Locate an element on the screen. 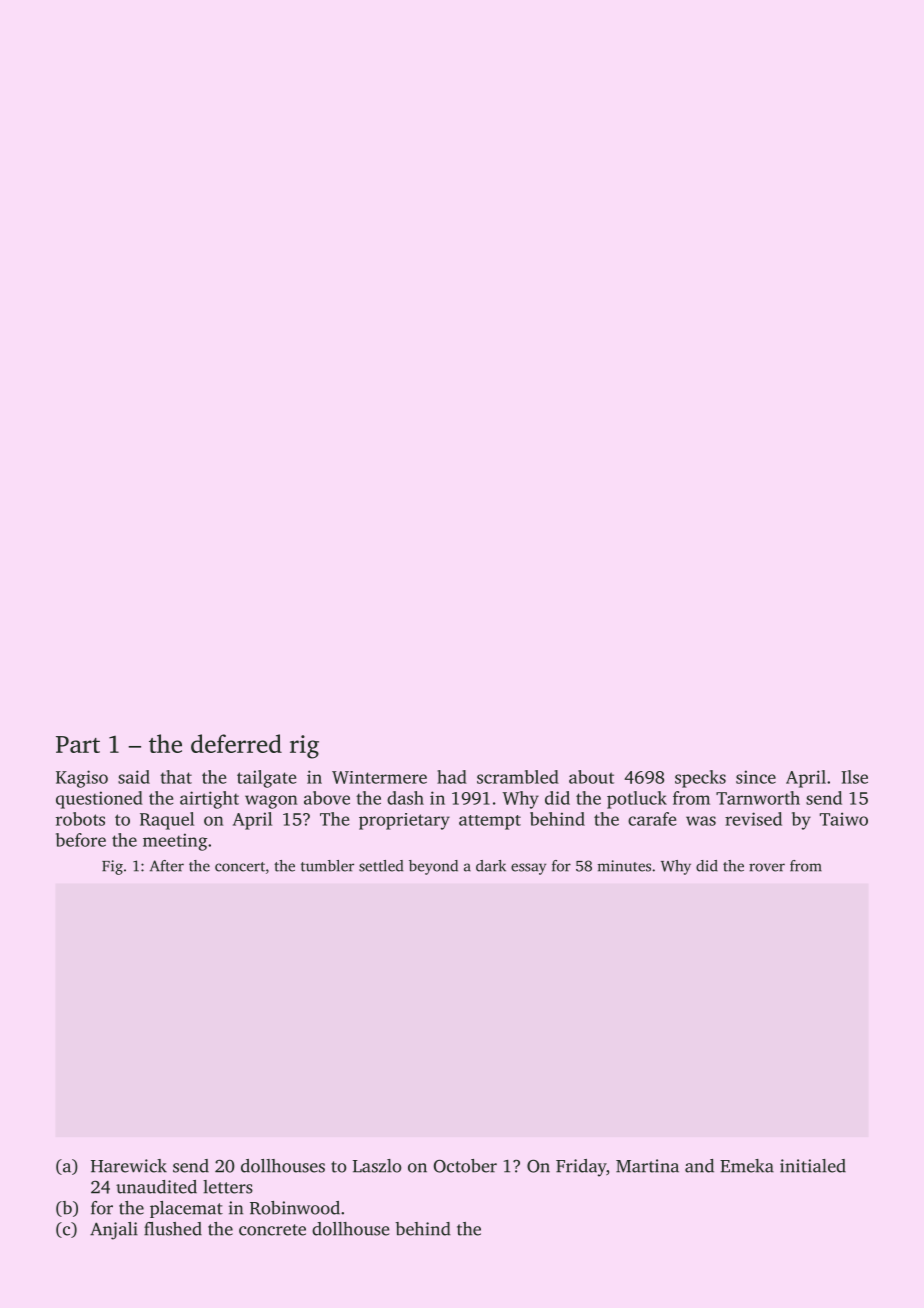  Tarnworth is located at coordinates (758, 798).
